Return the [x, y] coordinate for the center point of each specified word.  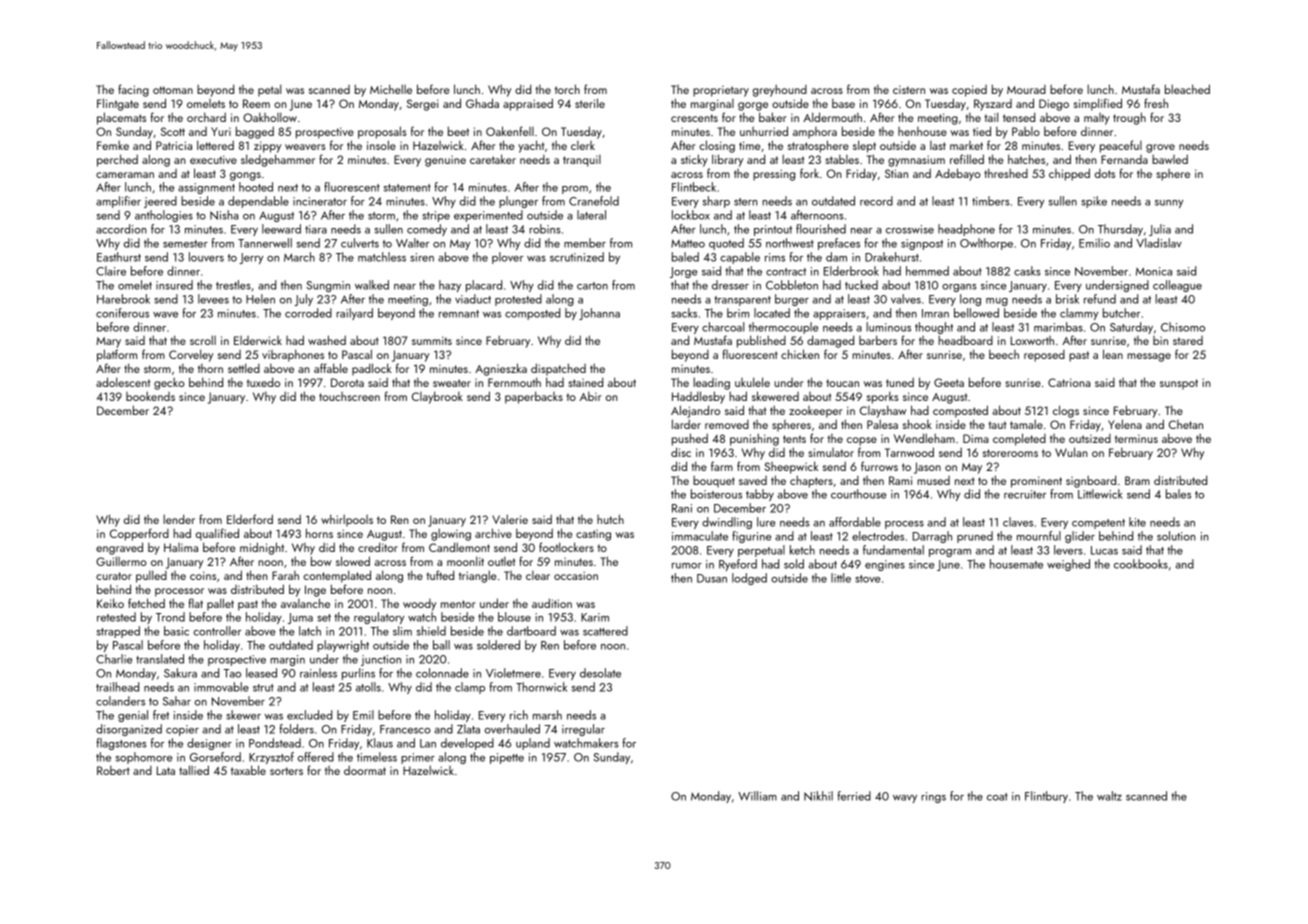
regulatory [379, 618]
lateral [591, 215]
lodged [749, 579]
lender [179, 519]
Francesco [405, 729]
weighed [1068, 565]
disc [681, 452]
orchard [206, 117]
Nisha [224, 215]
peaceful [1121, 146]
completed [1019, 439]
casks [1027, 271]
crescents [694, 118]
